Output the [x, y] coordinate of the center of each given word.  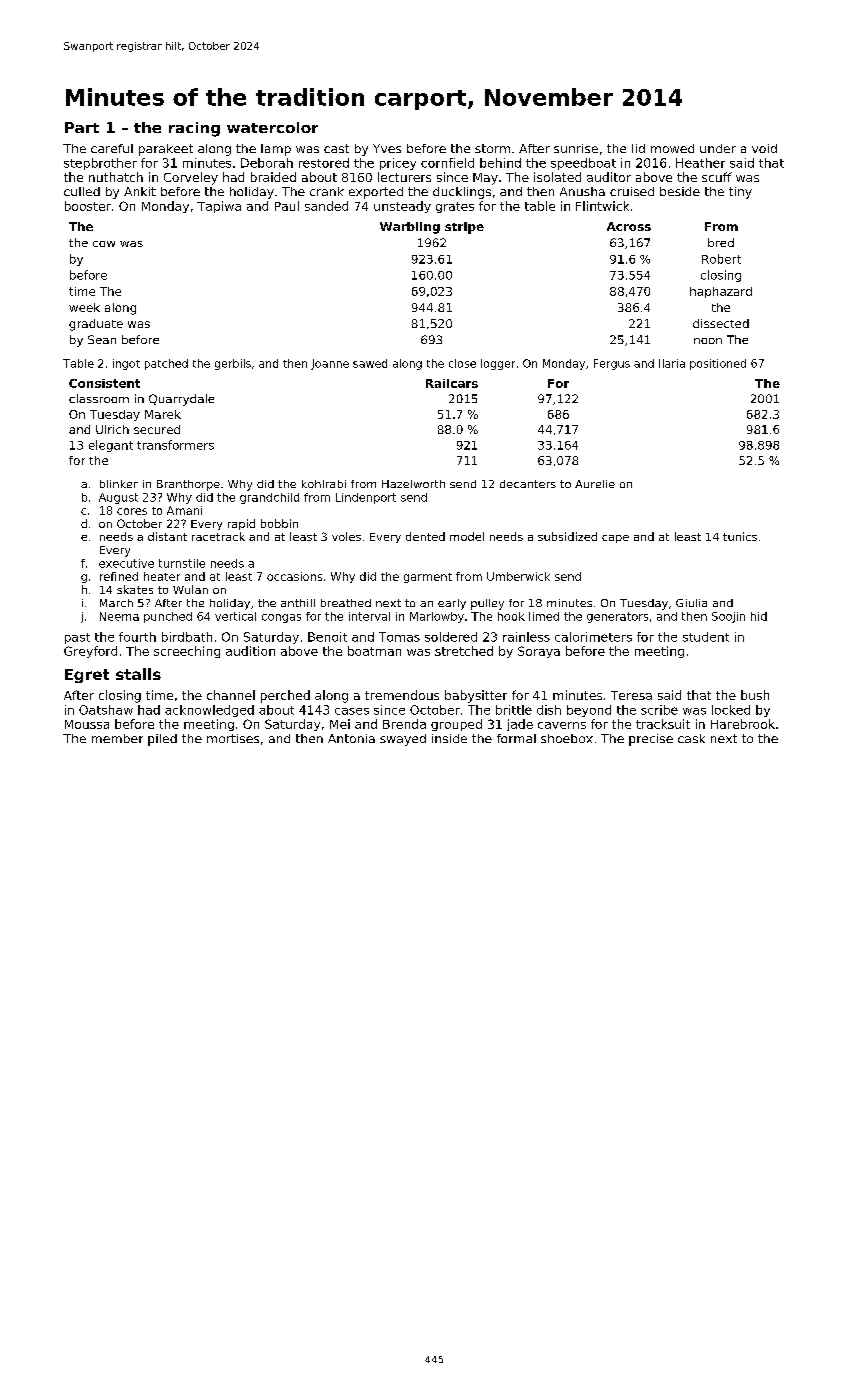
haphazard [721, 292]
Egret [87, 676]
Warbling [410, 228]
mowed [672, 148]
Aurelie [595, 484]
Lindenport [366, 498]
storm [492, 148]
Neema [119, 616]
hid [759, 616]
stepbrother [100, 164]
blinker [119, 484]
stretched [464, 651]
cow [104, 244]
